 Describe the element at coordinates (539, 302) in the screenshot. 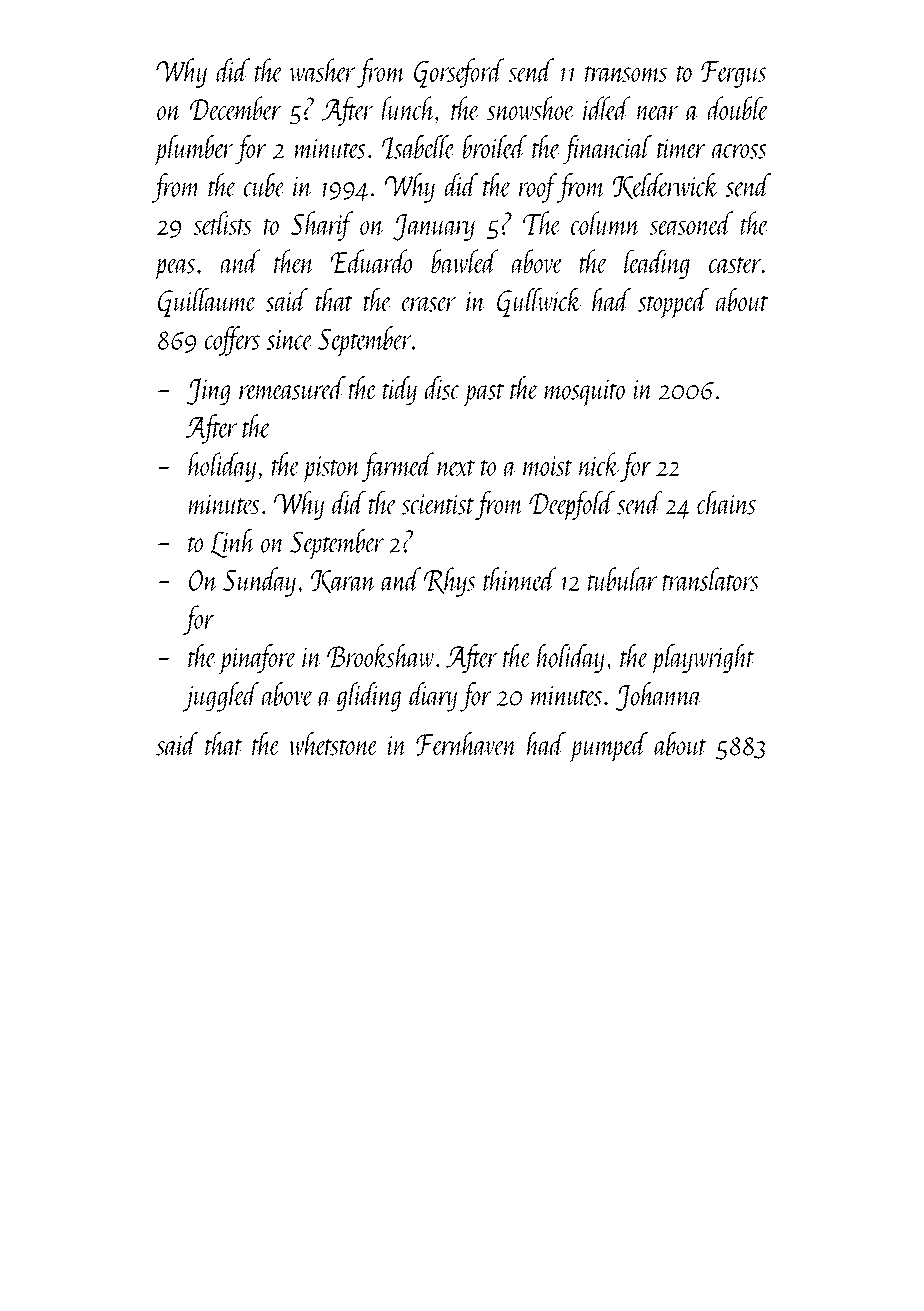

I see `Gullwick` at that location.
